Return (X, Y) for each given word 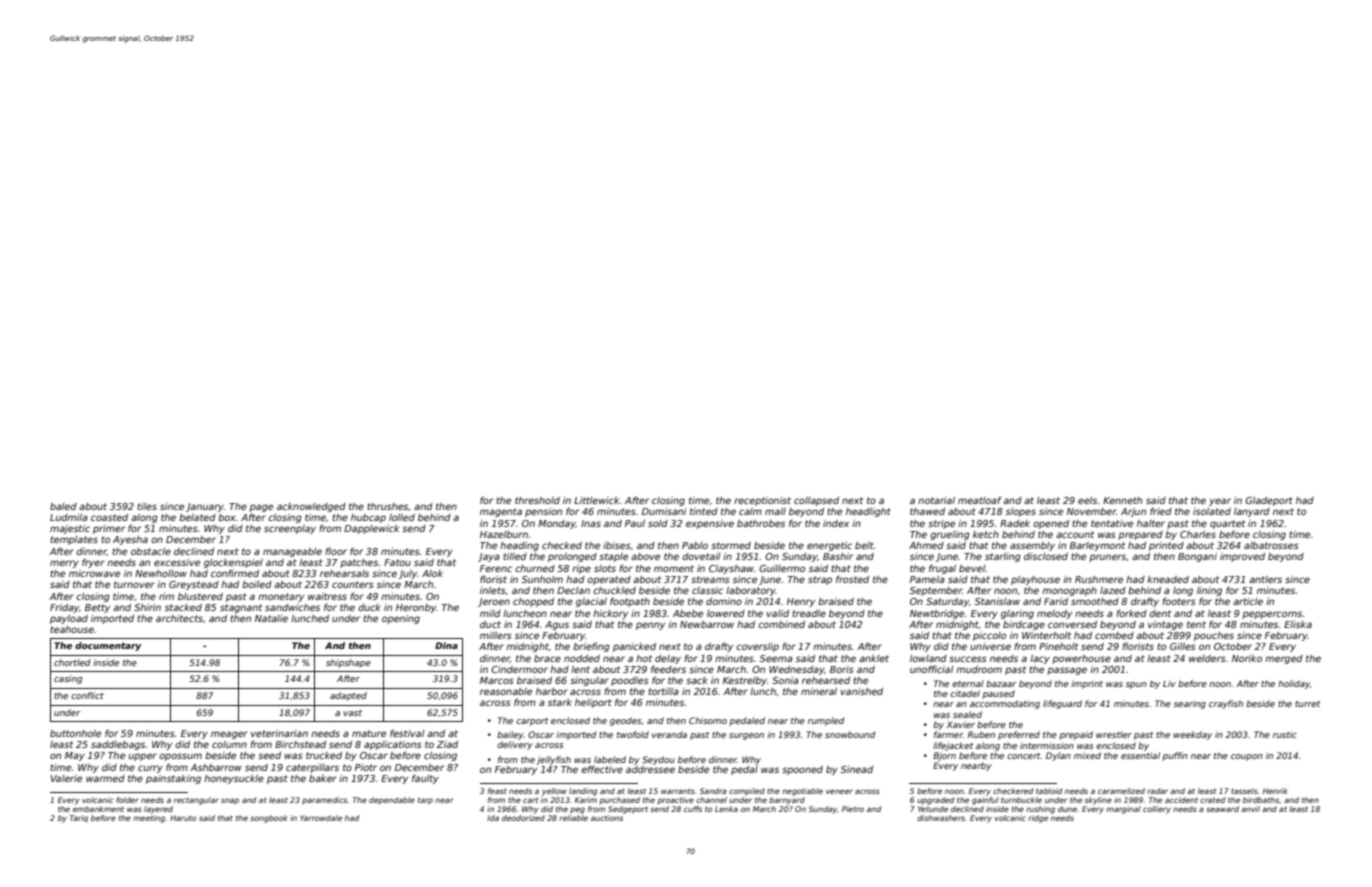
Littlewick (596, 500)
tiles (147, 506)
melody (1054, 614)
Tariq (79, 819)
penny (650, 626)
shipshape (348, 663)
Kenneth (1122, 500)
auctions (607, 818)
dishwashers (941, 818)
